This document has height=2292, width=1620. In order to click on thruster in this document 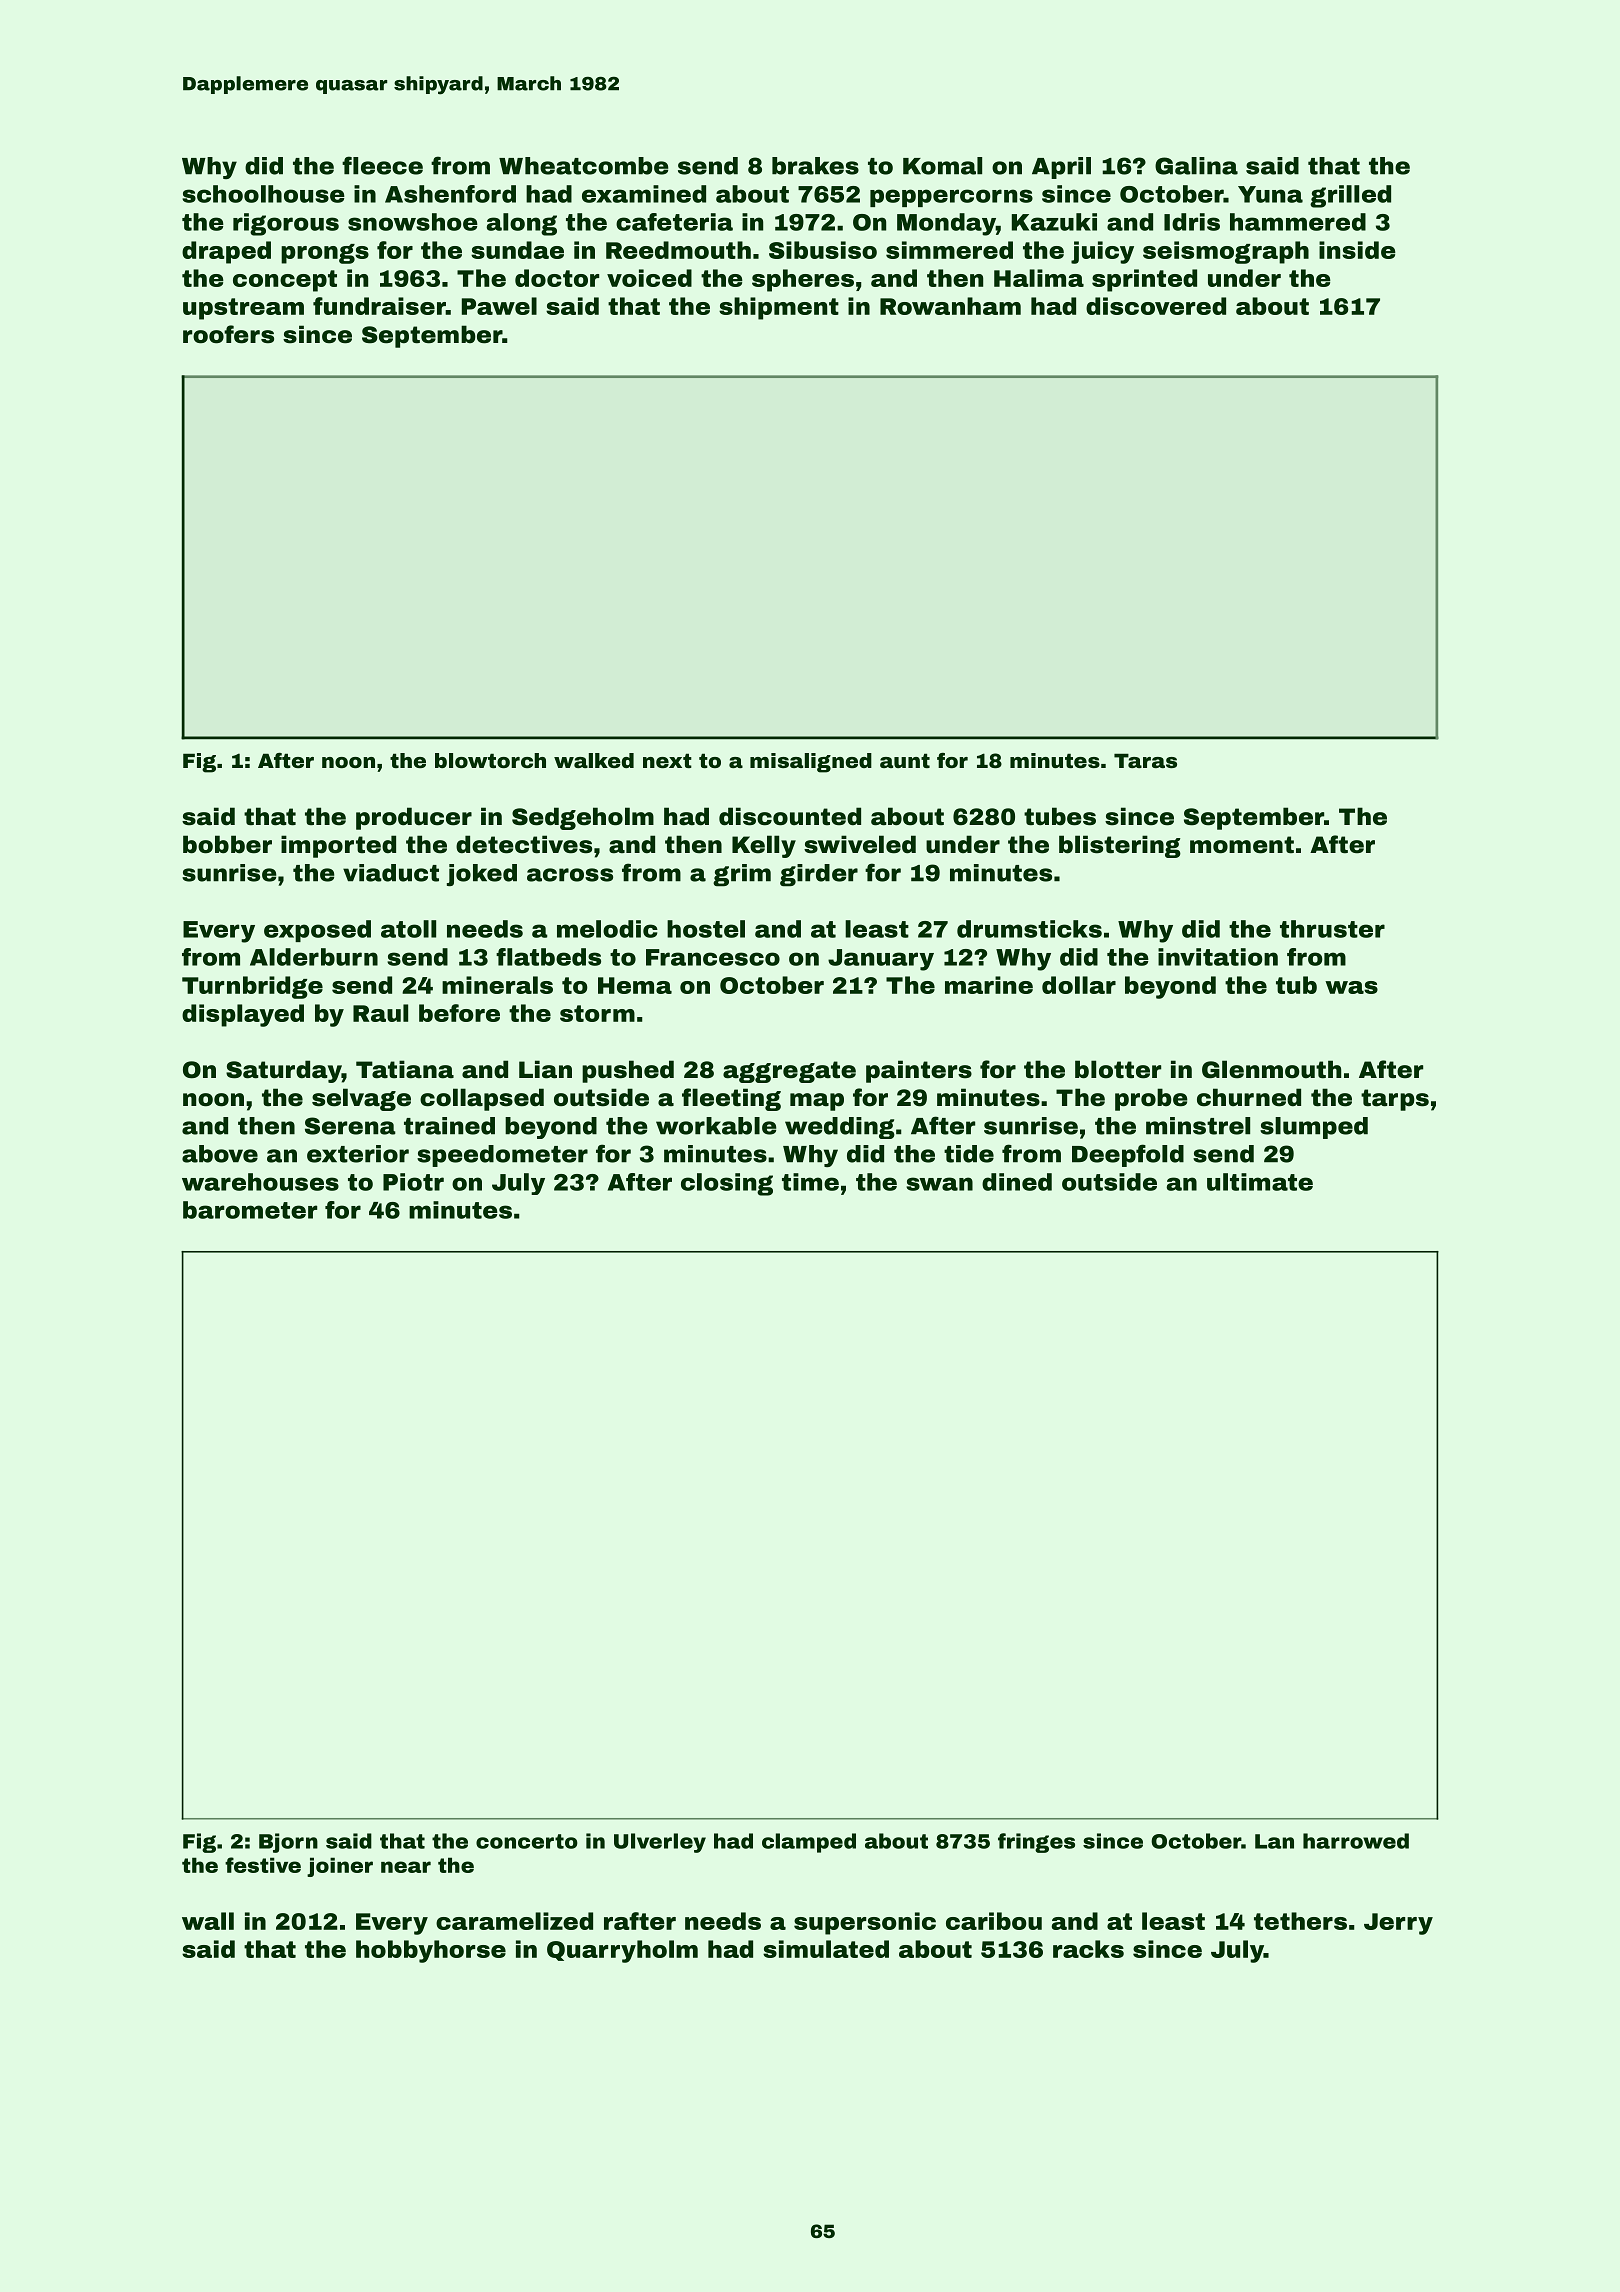, I will do `click(1332, 929)`.
